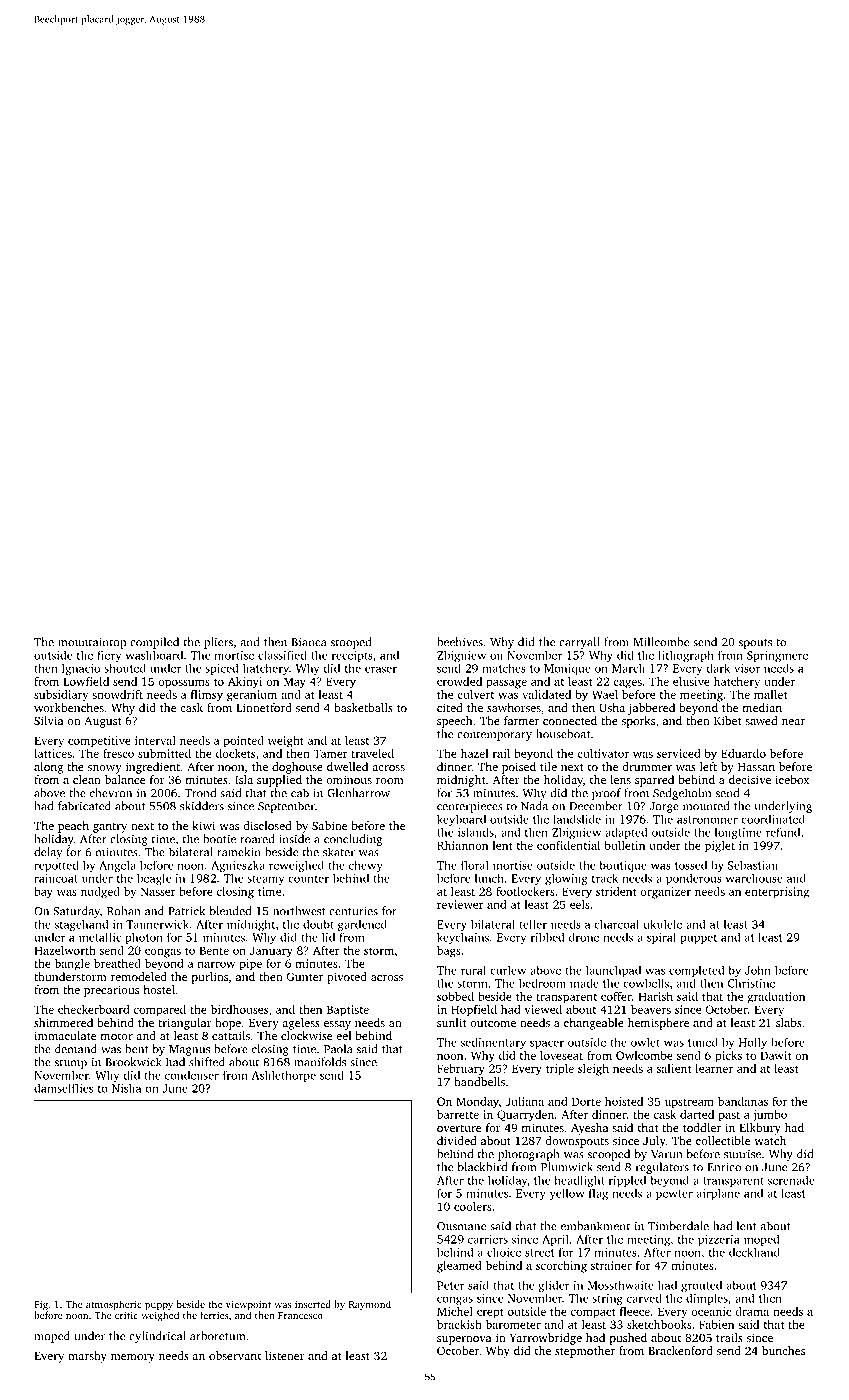 This screenshot has width=849, height=1400. I want to click on carryall, so click(579, 643).
